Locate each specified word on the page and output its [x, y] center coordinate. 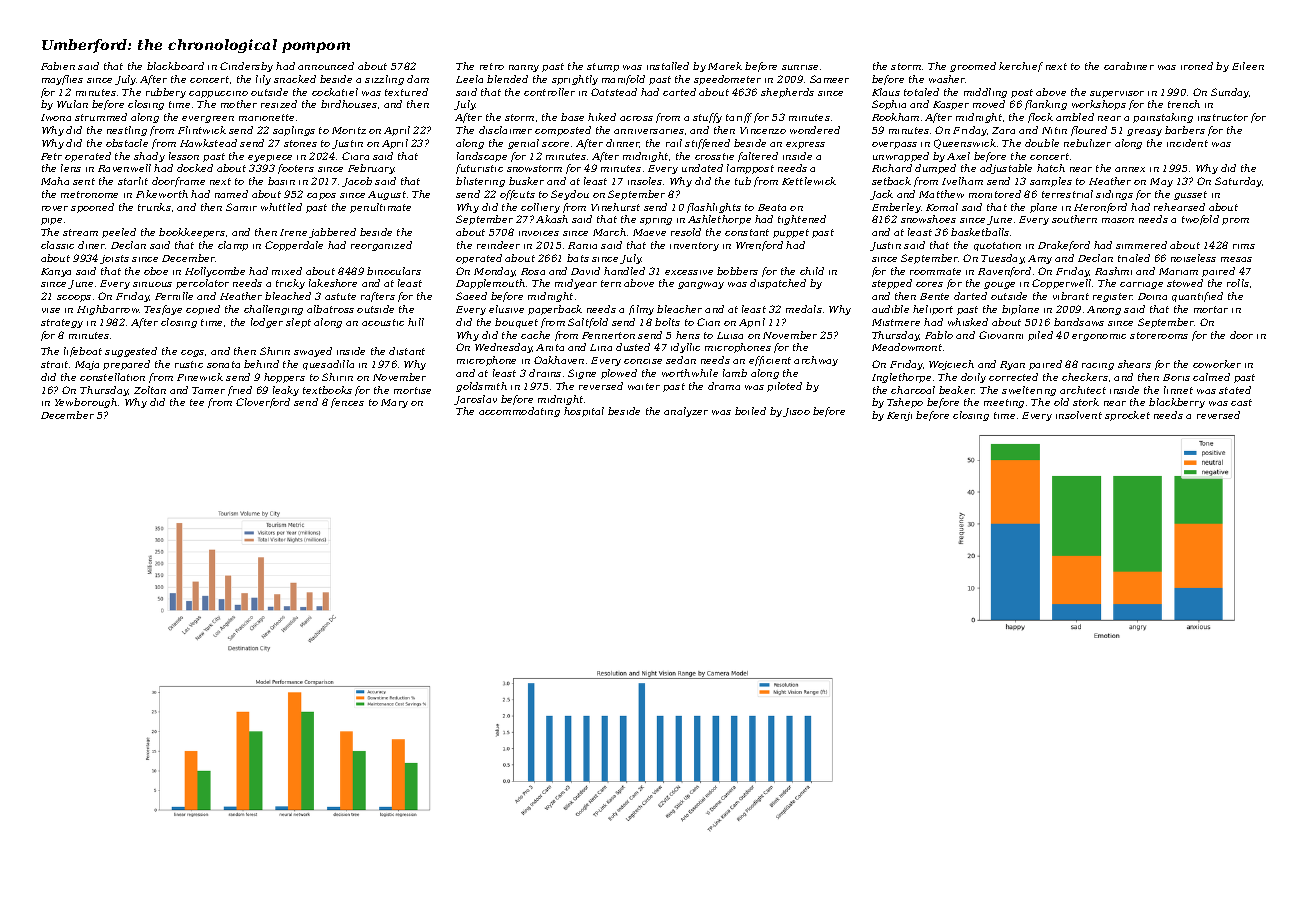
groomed [973, 67]
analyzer [686, 412]
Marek [725, 66]
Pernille [174, 296]
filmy [641, 310]
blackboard [175, 66]
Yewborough [86, 403]
